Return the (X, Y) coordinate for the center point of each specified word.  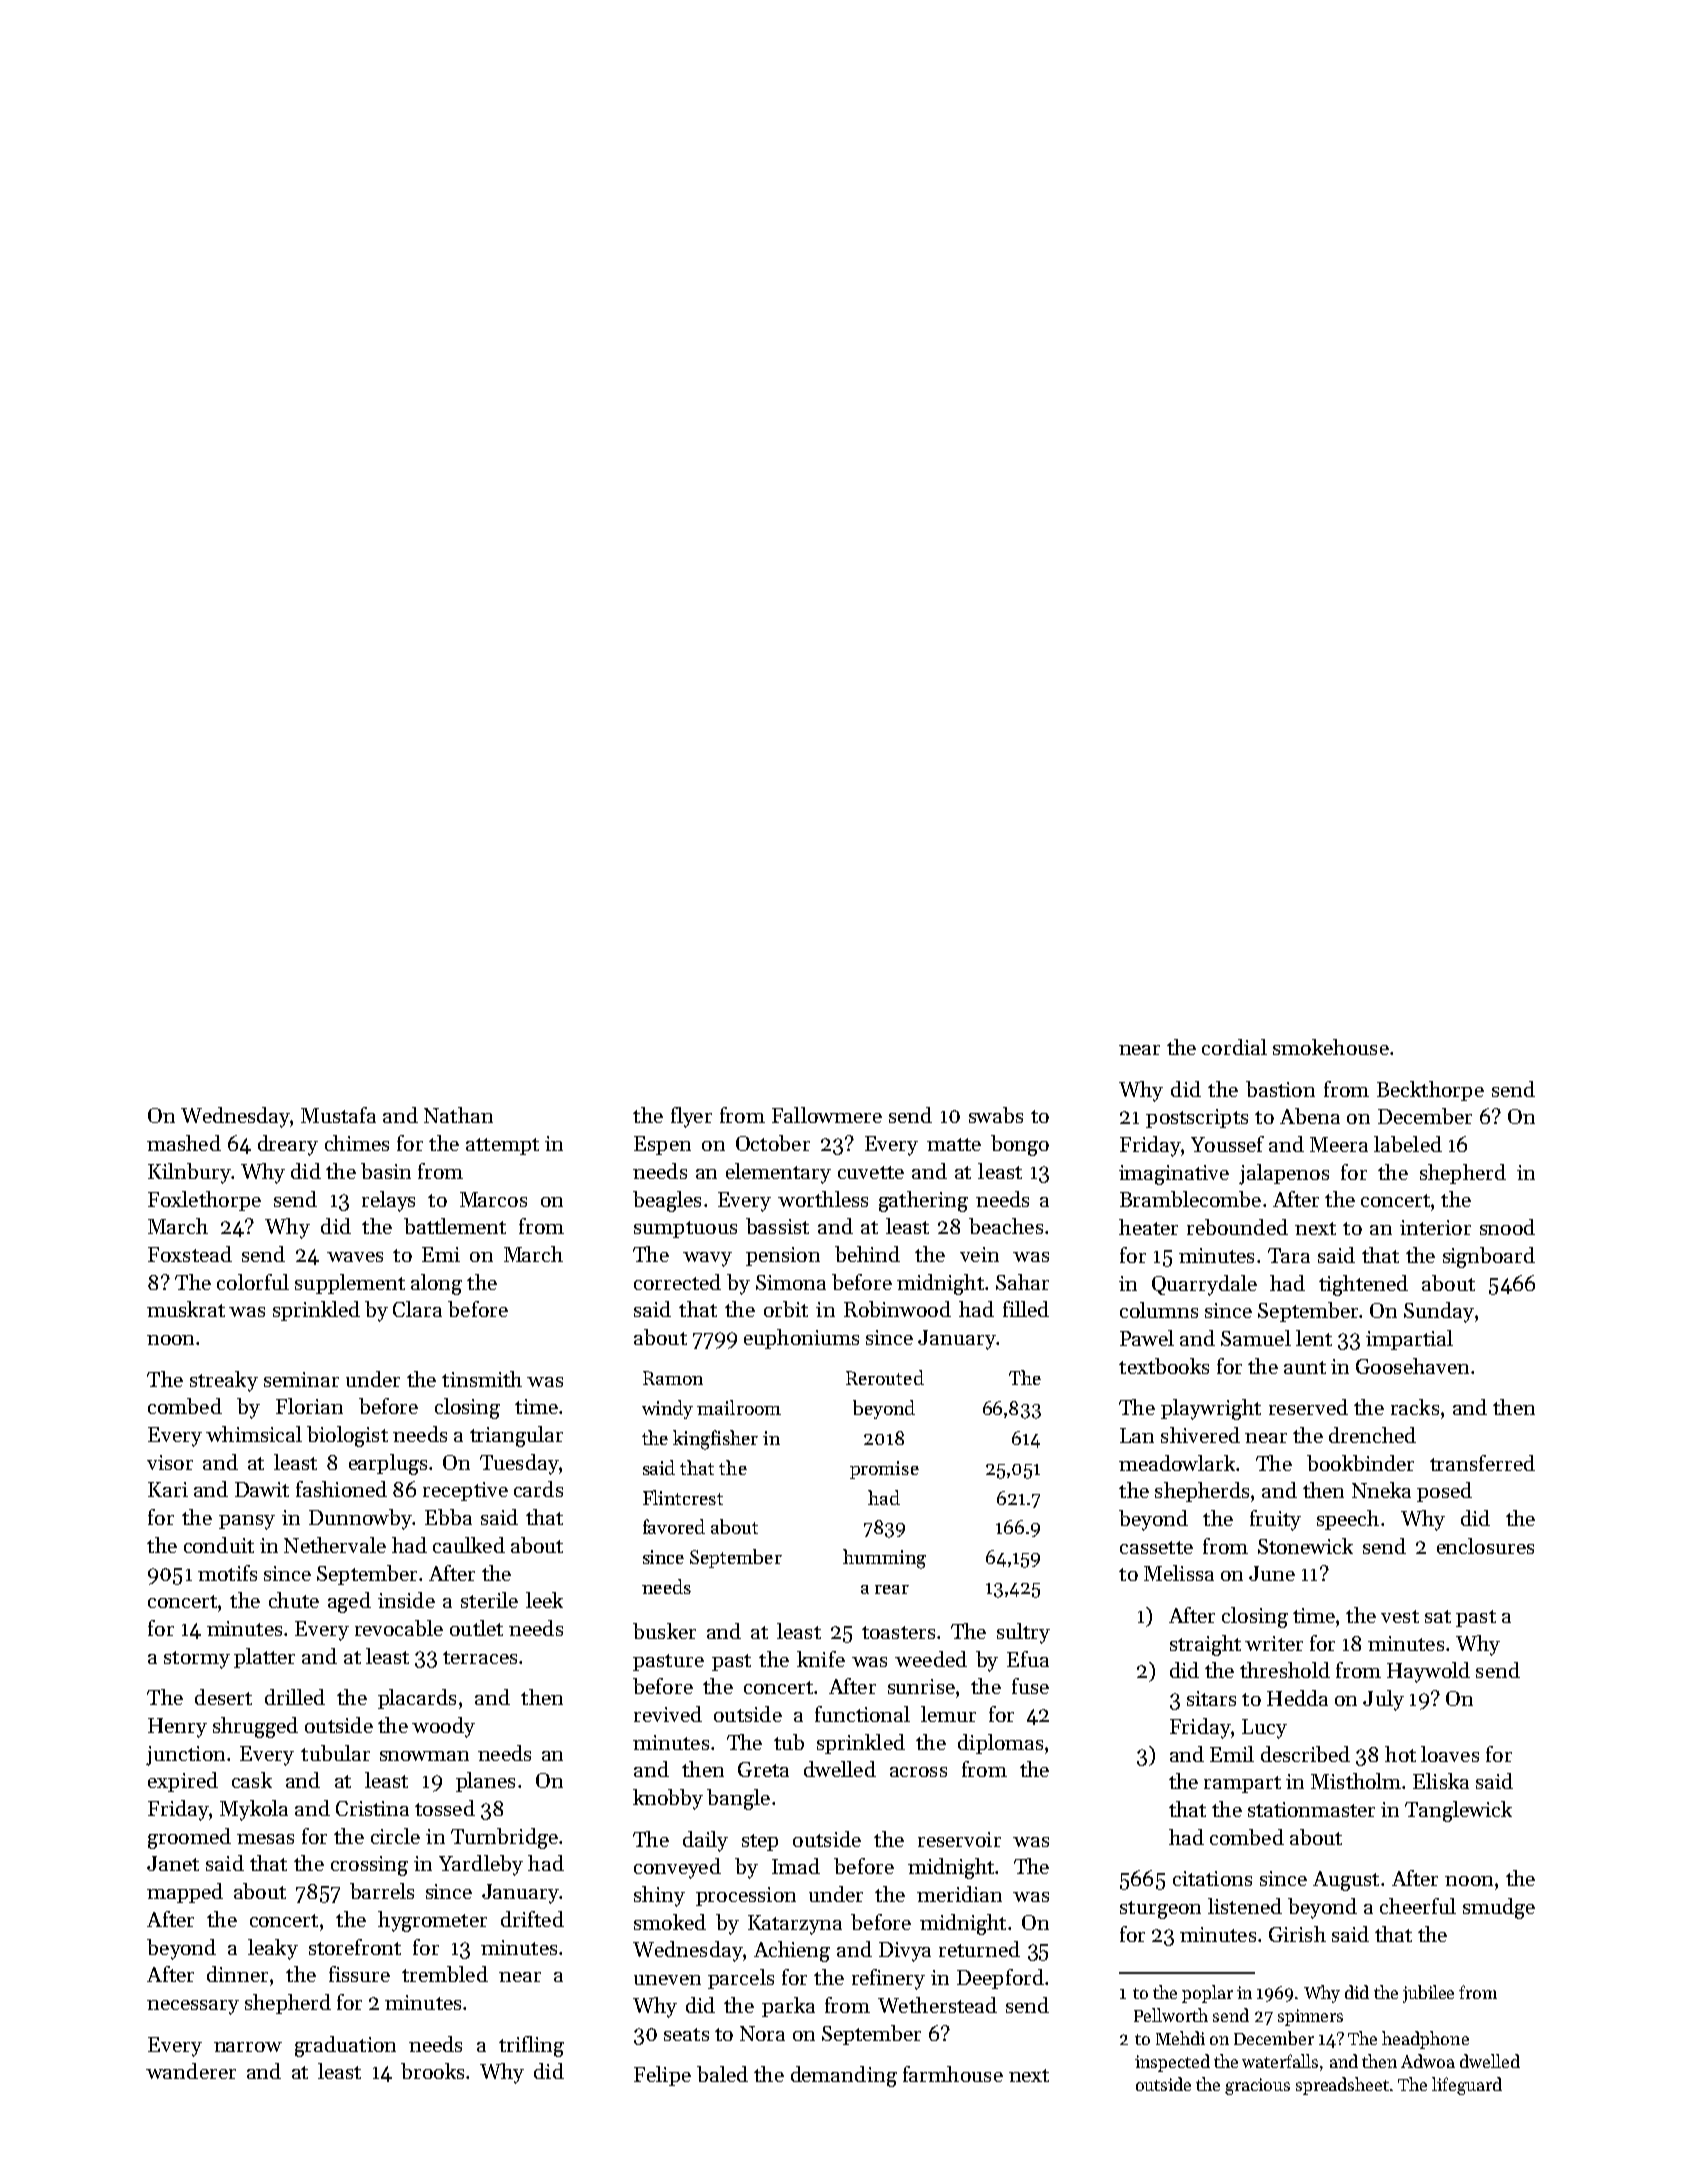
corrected (677, 1282)
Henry (177, 1728)
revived (668, 1714)
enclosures (1485, 1546)
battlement (455, 1226)
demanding (844, 2076)
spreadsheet (1342, 2086)
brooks (432, 2071)
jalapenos (1284, 1174)
